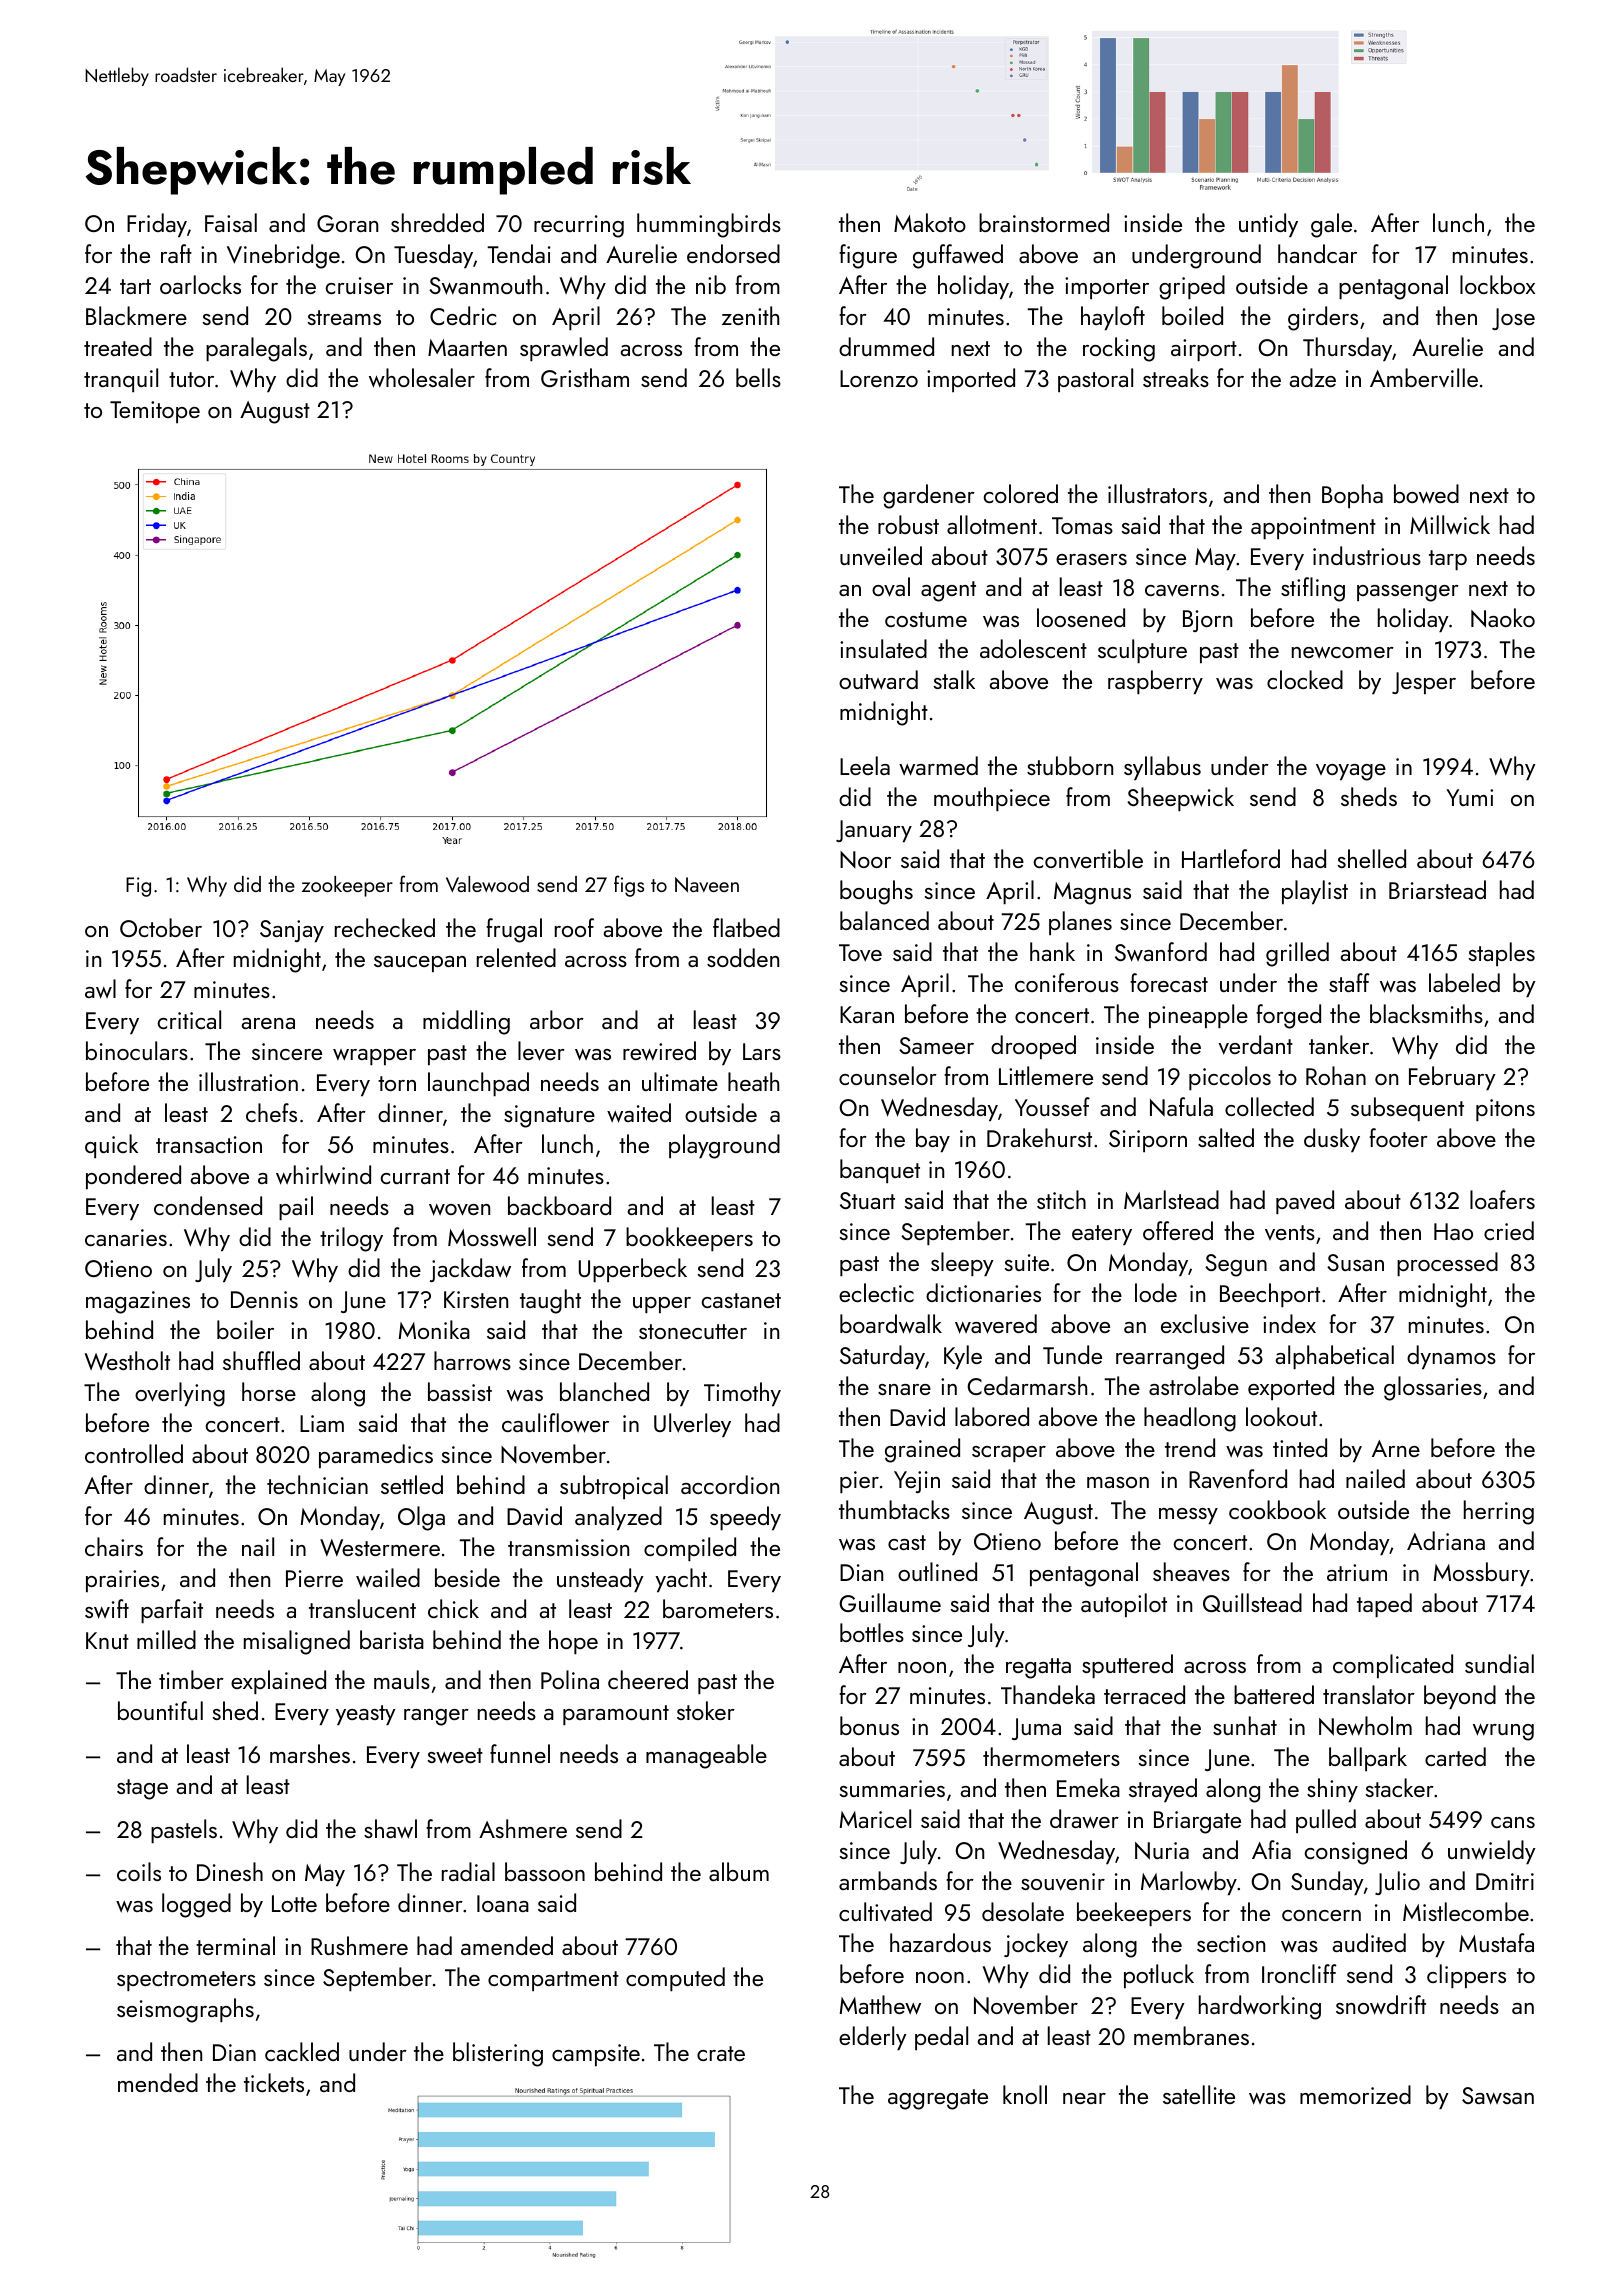 Image resolution: width=1620 pixels, height=2292 pixels. I want to click on Tove, so click(860, 953).
